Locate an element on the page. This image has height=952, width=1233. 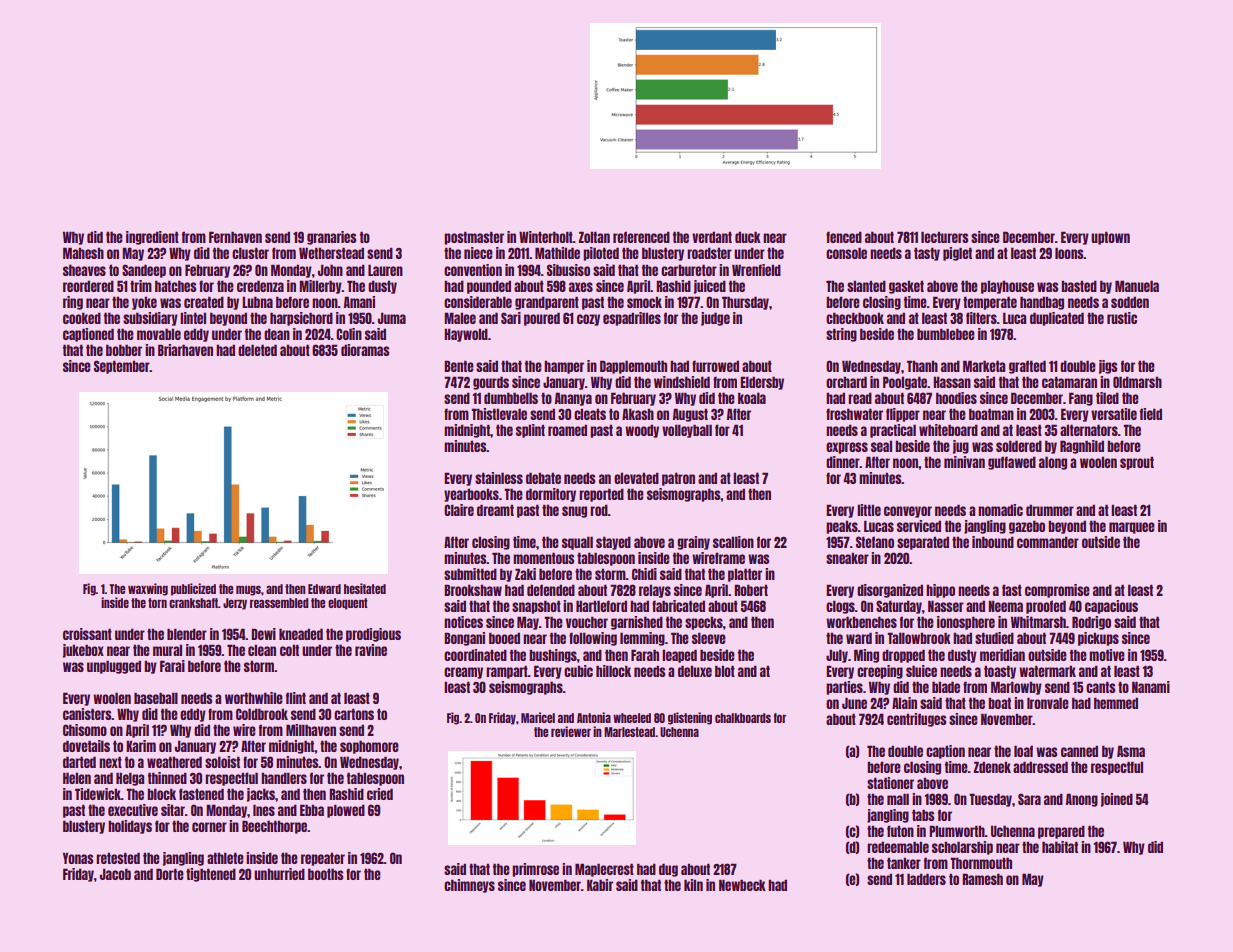
chalkboards is located at coordinates (743, 718).
